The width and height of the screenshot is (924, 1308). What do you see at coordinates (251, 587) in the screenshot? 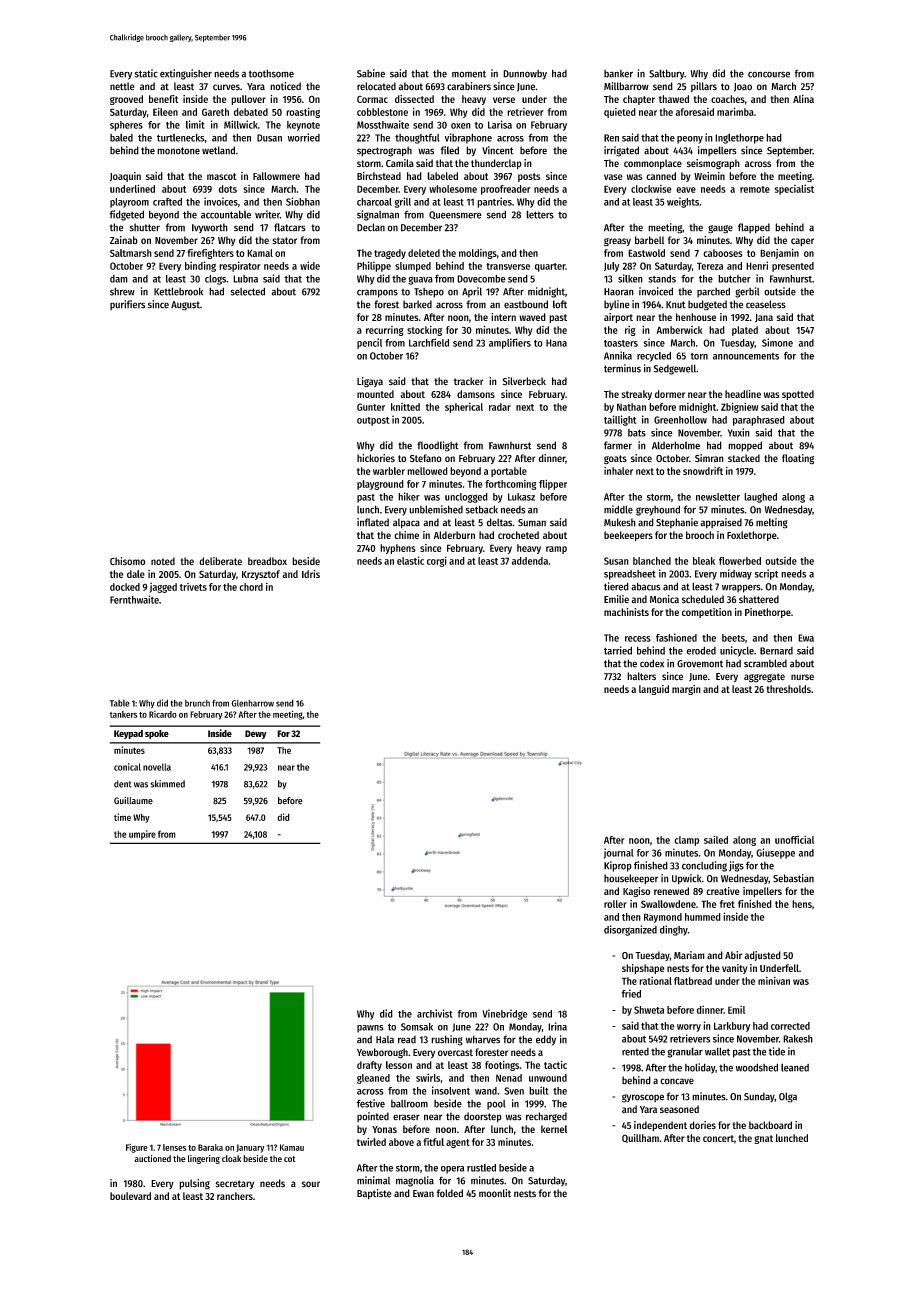
I see `chord` at bounding box center [251, 587].
